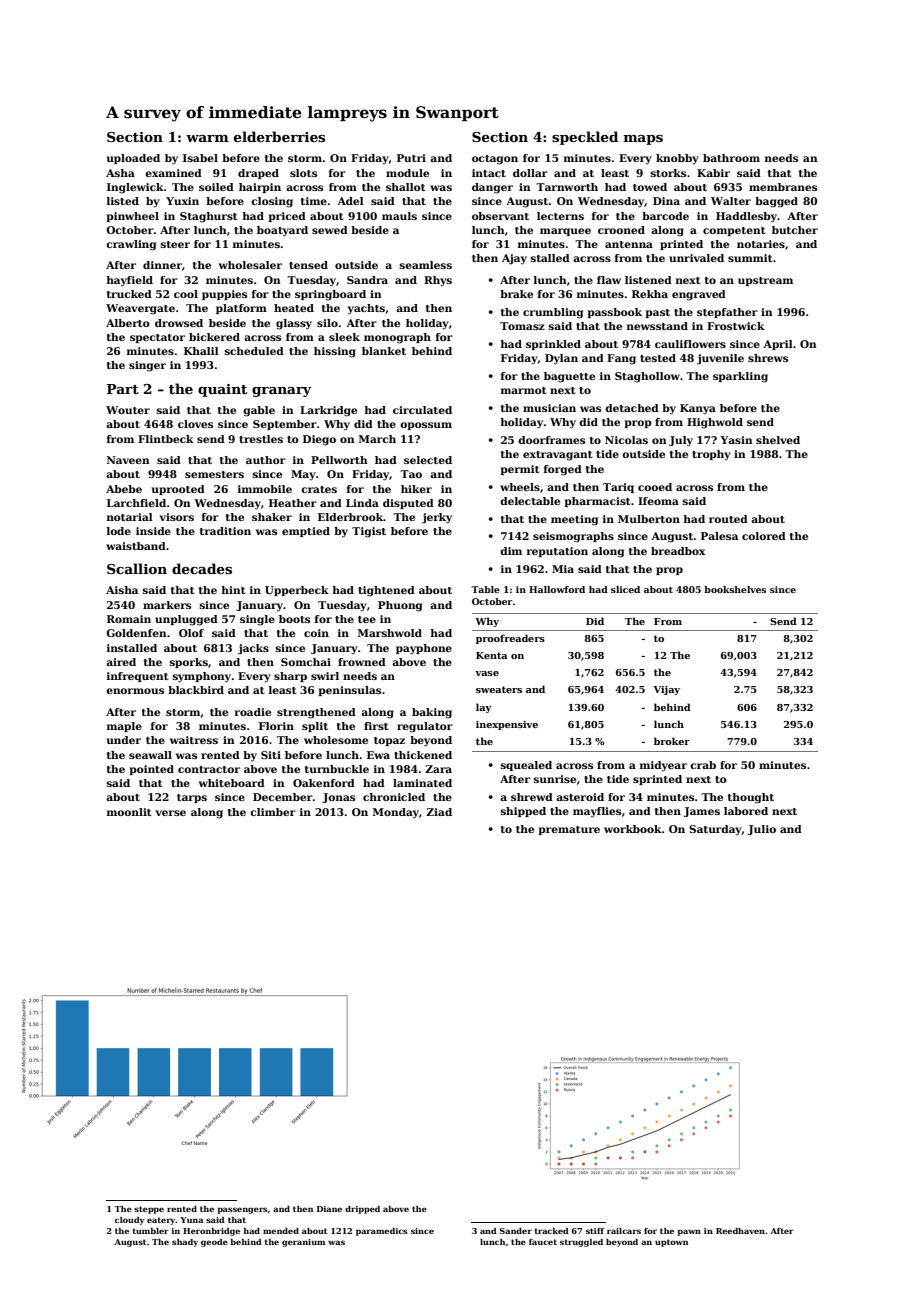 The image size is (924, 1308). What do you see at coordinates (400, 606) in the document?
I see `Phuong` at bounding box center [400, 606].
